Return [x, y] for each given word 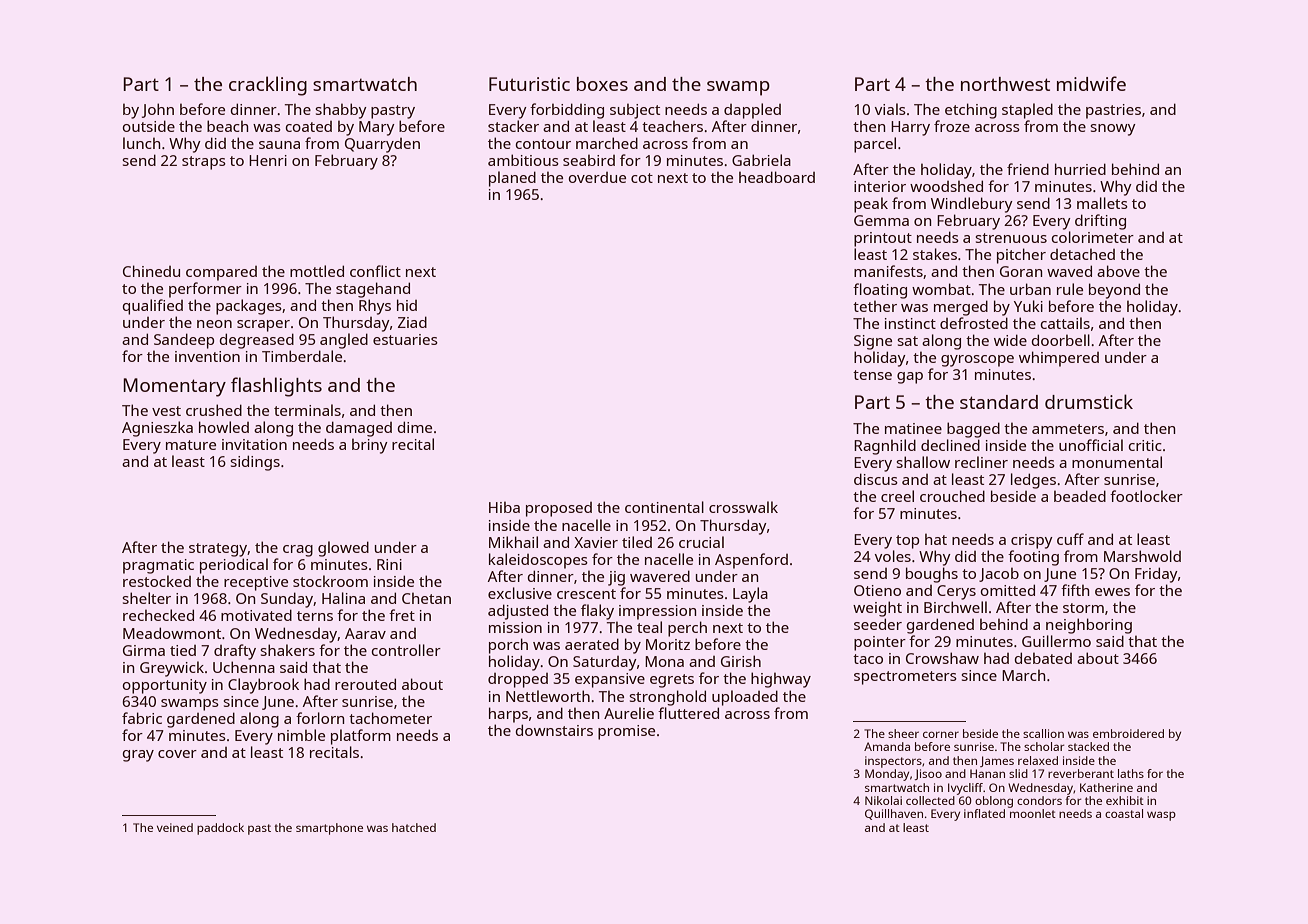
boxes [602, 84]
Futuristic [529, 84]
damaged [359, 429]
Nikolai [883, 800]
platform [361, 737]
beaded [1080, 496]
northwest [1005, 84]
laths [1131, 773]
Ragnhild [885, 447]
